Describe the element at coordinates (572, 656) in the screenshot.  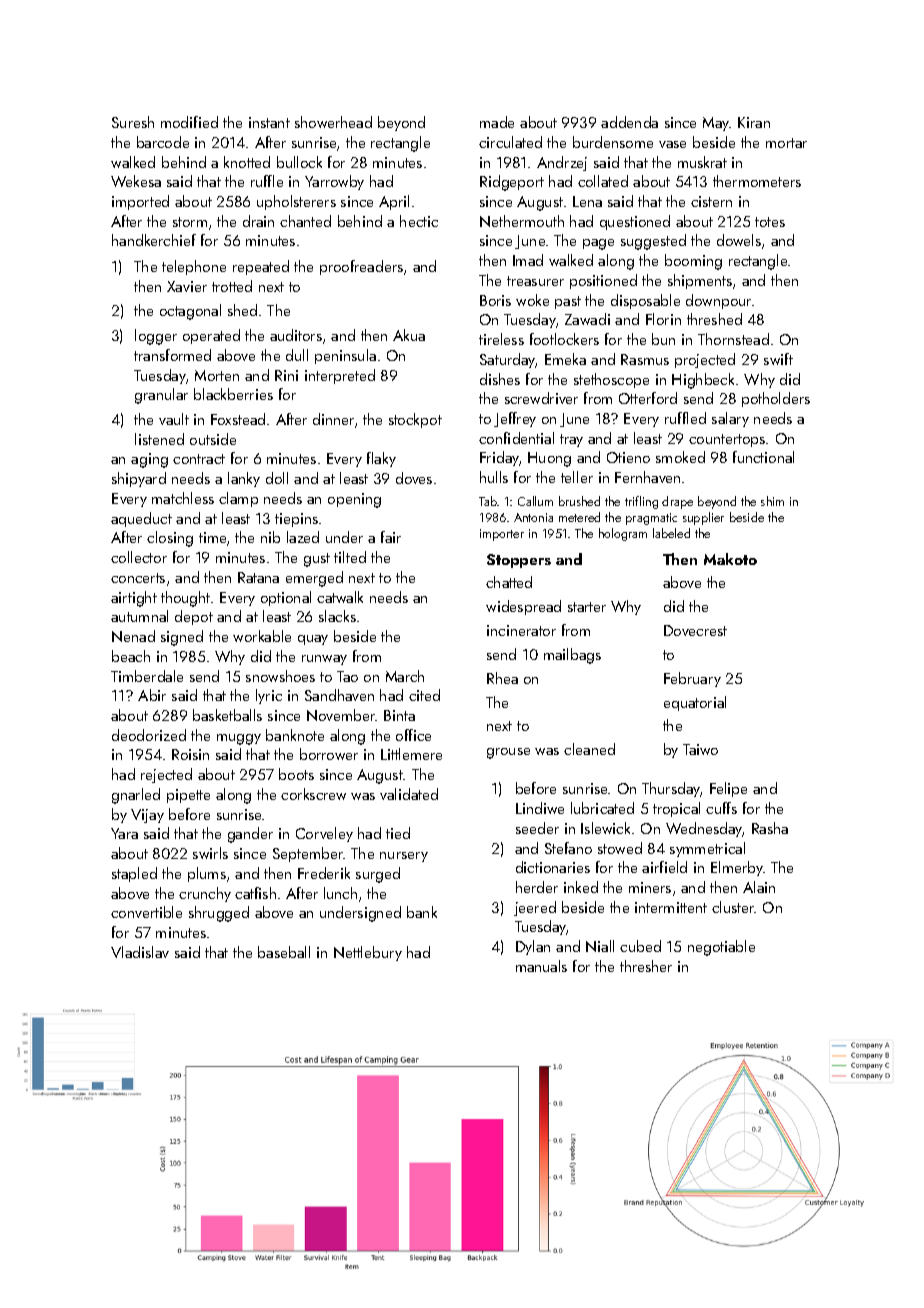
I see `mailbags` at that location.
